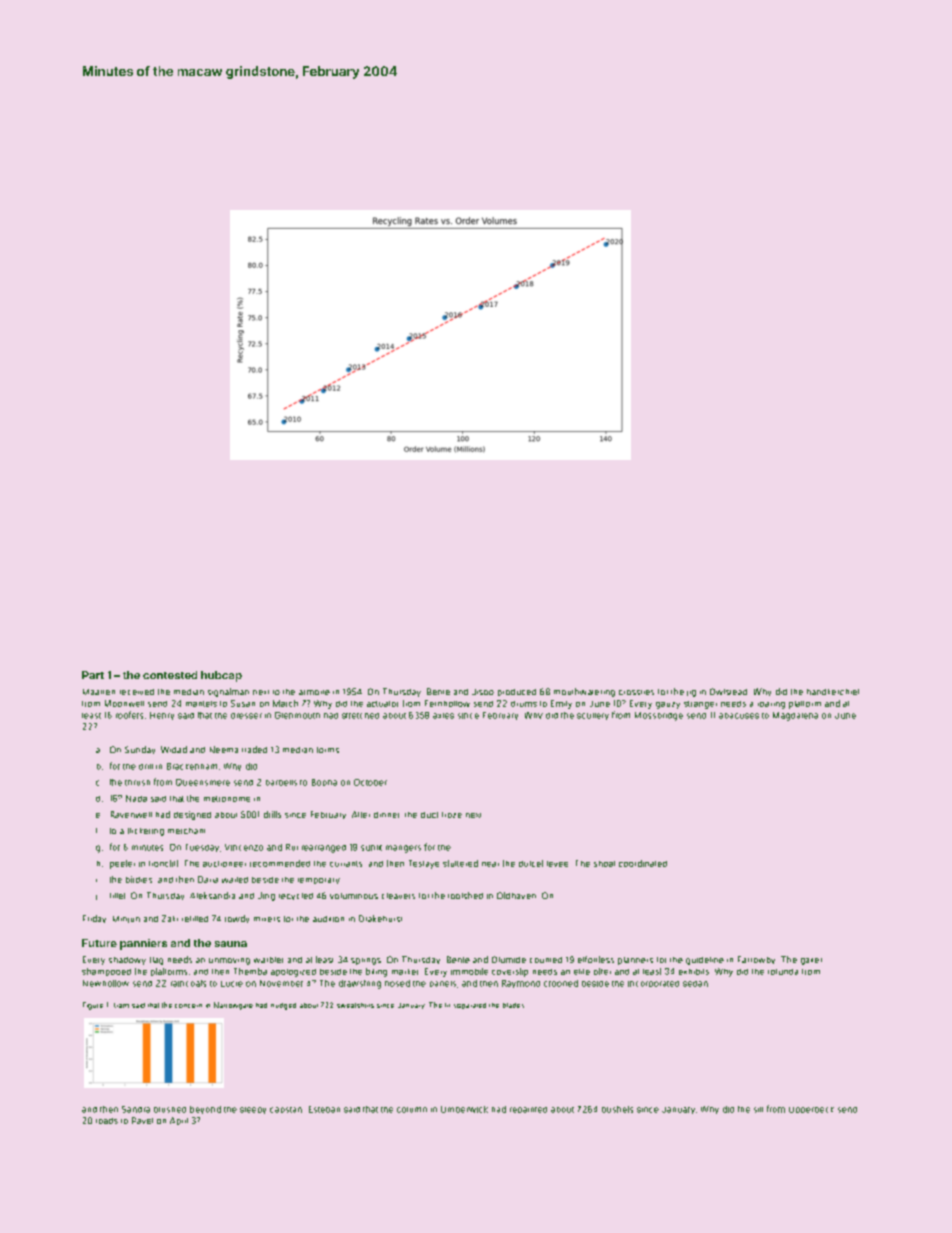 This page has width=952, height=1233. What do you see at coordinates (783, 972) in the page?
I see `rotunda` at bounding box center [783, 972].
